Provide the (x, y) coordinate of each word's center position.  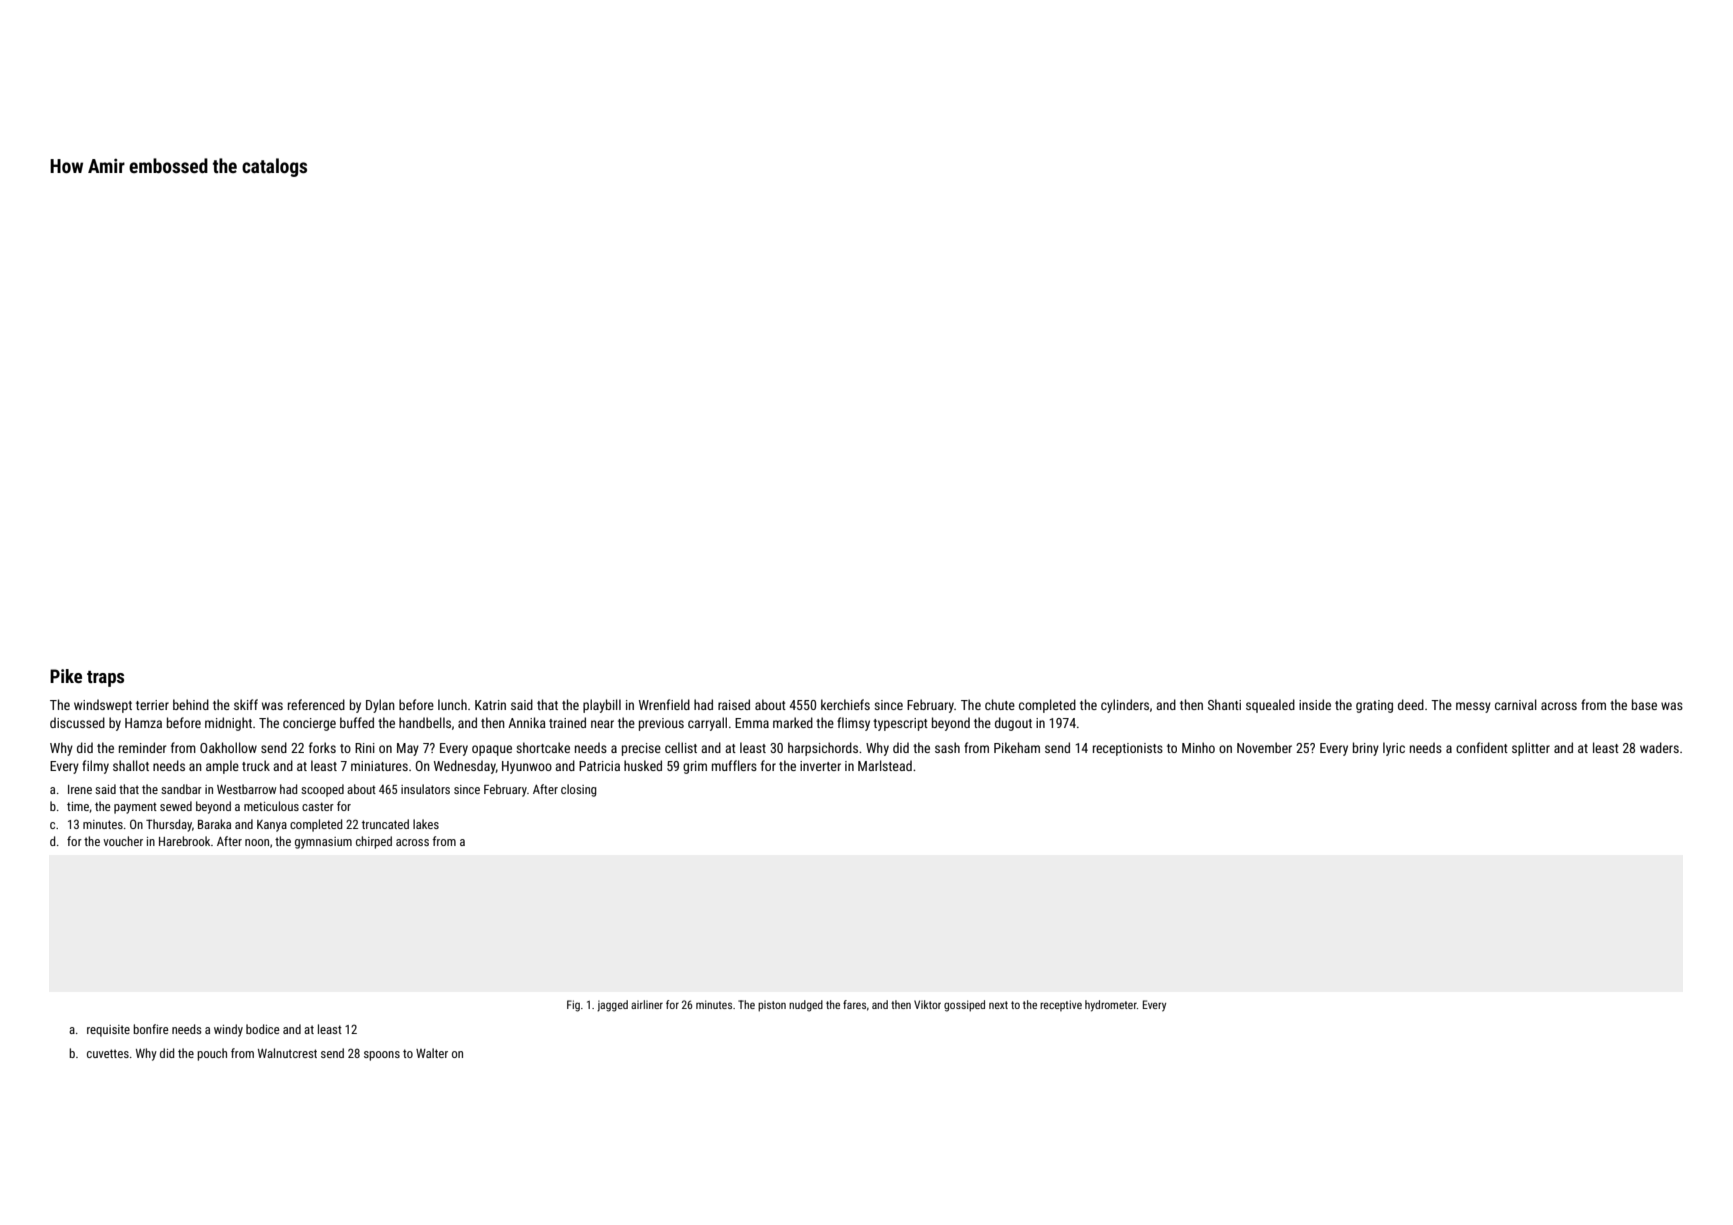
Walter (432, 1053)
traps (105, 679)
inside (1315, 704)
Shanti (1224, 704)
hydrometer (1111, 1006)
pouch (212, 1054)
